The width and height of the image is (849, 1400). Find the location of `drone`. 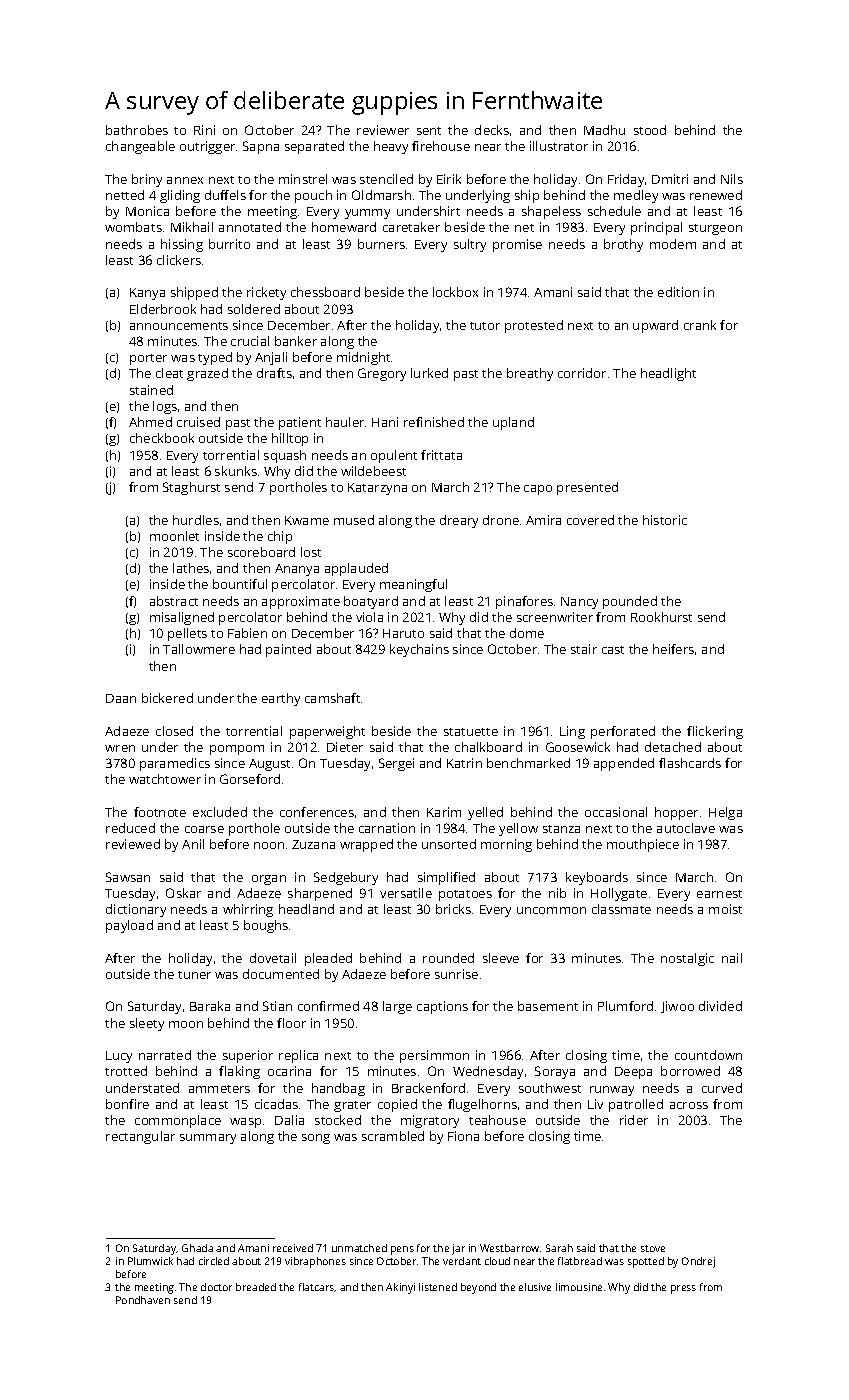

drone is located at coordinates (501, 520).
